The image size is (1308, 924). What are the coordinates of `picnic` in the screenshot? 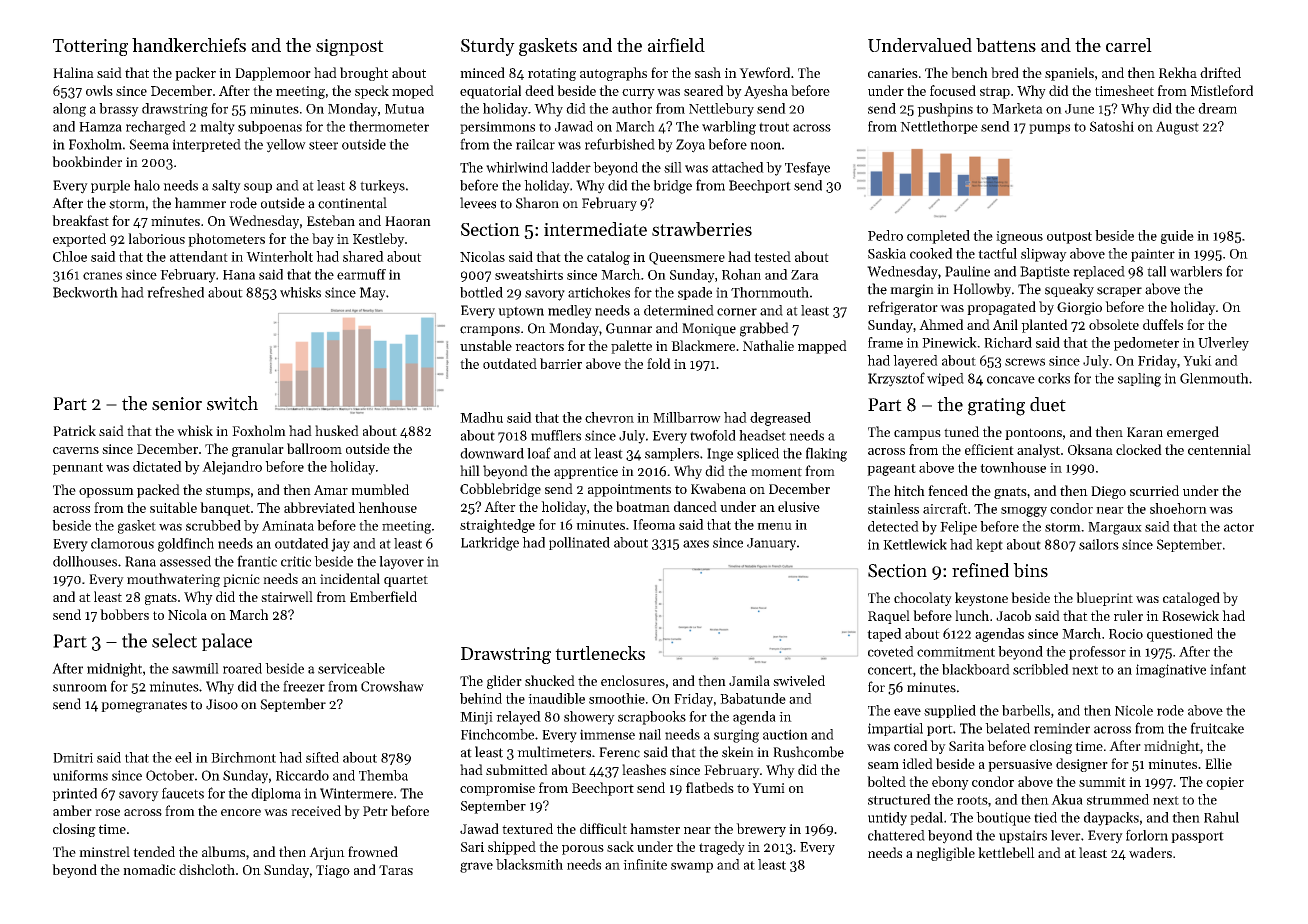 It's located at (241, 580).
